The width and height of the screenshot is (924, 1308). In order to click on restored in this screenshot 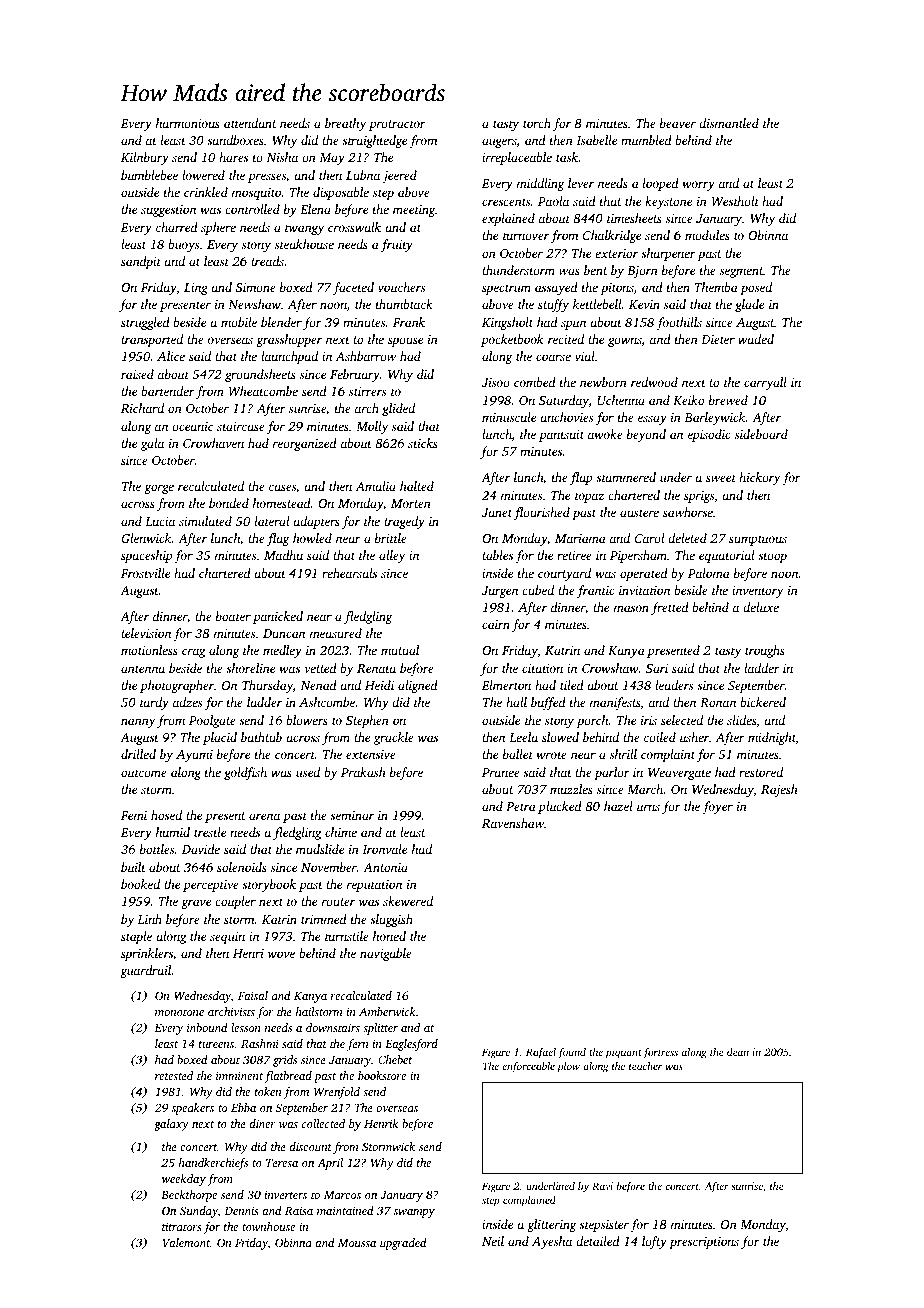, I will do `click(761, 772)`.
